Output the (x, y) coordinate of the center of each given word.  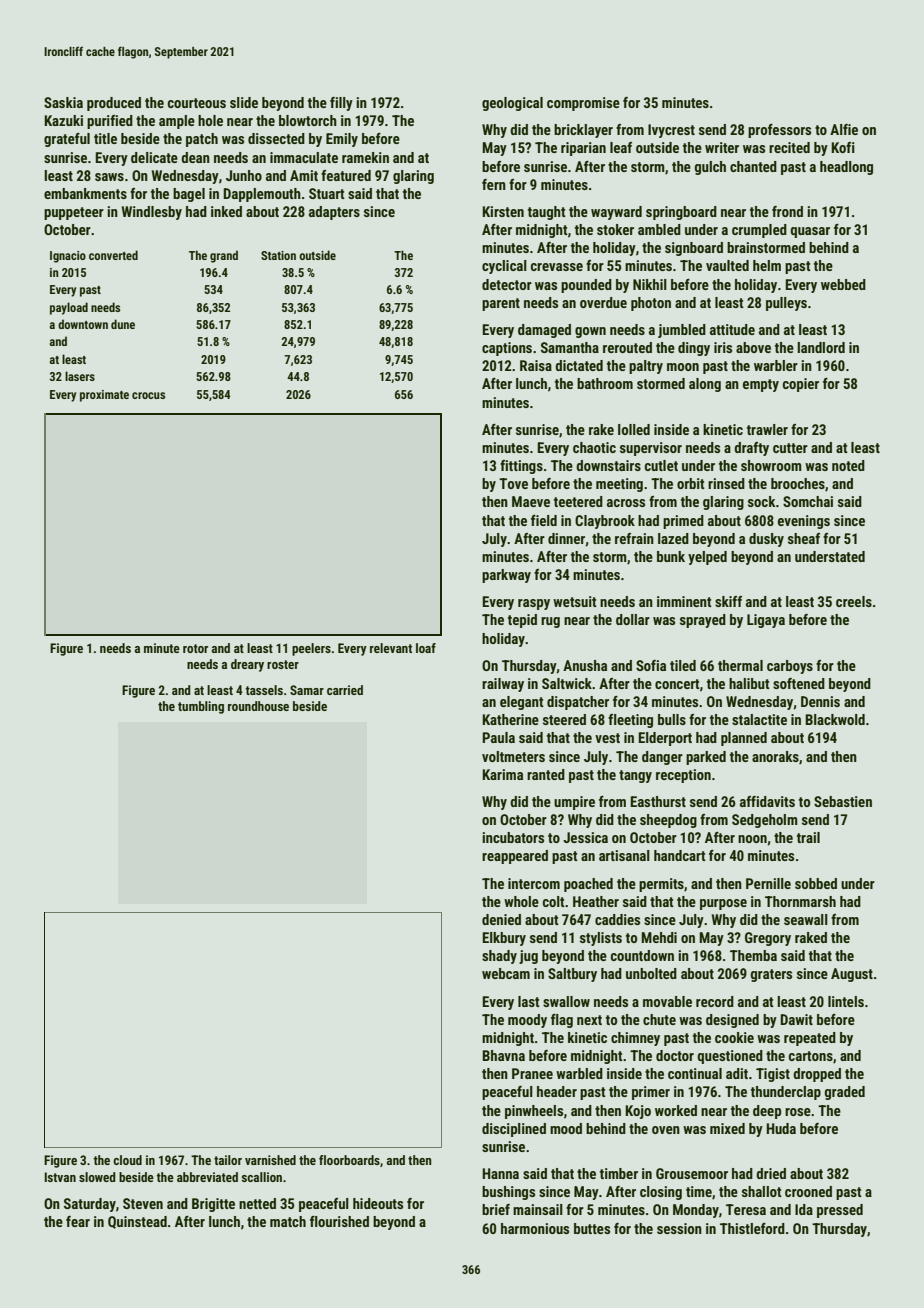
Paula (498, 737)
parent (501, 304)
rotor (195, 648)
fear (78, 1221)
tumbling (201, 707)
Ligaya (766, 621)
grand (224, 256)
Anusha (585, 665)
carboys (790, 667)
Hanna (500, 1173)
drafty (751, 449)
